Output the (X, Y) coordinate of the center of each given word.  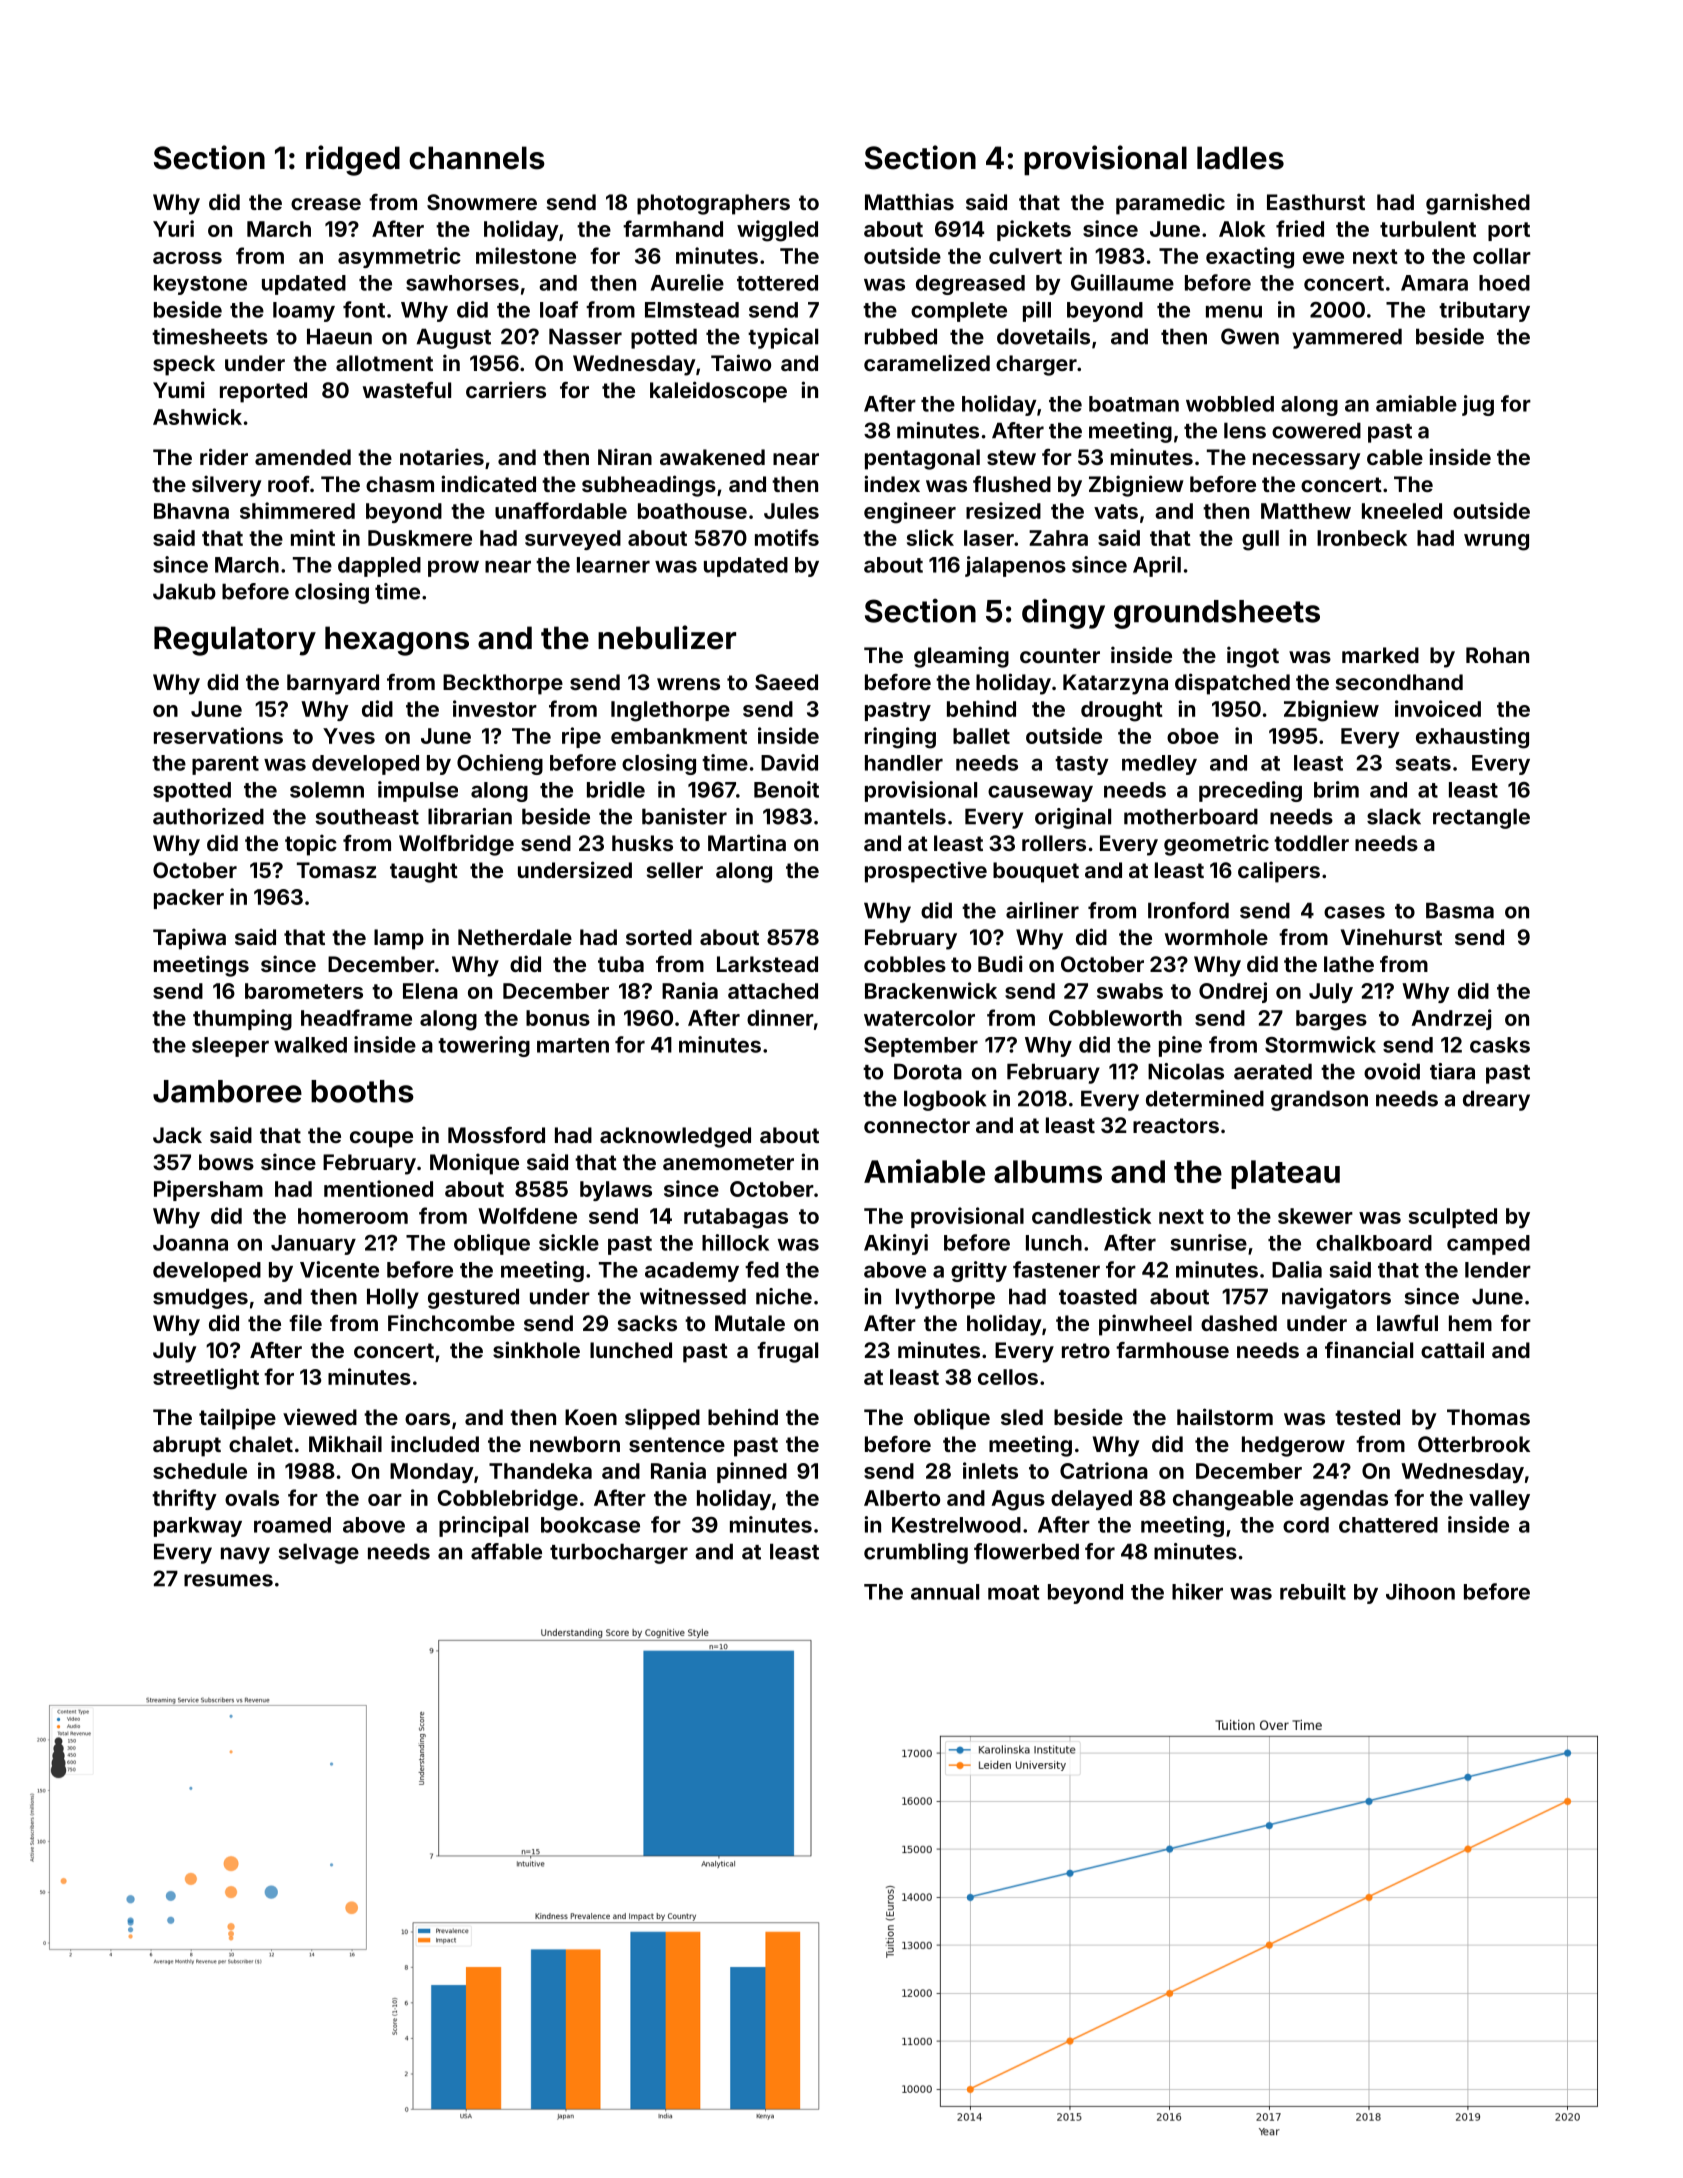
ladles (1240, 158)
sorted (659, 937)
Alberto (902, 1498)
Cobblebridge (508, 1500)
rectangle (1481, 818)
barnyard (333, 684)
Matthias (909, 201)
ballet (981, 736)
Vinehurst (1391, 936)
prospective (926, 872)
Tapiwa (189, 939)
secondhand (1399, 682)
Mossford (496, 1135)
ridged (353, 160)
